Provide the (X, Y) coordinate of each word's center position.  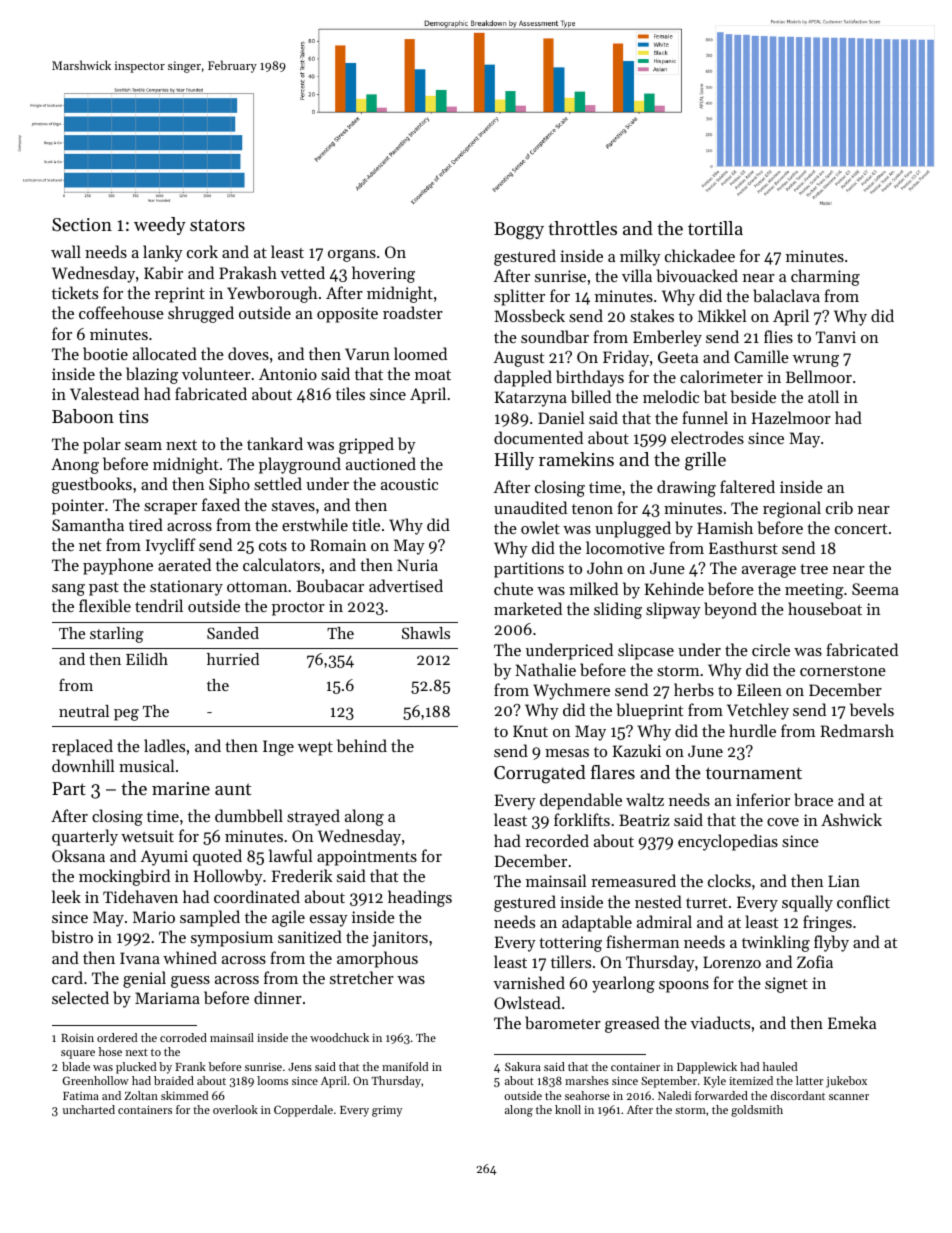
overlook (235, 1109)
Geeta (678, 357)
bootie (105, 353)
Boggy (519, 231)
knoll (568, 1109)
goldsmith (757, 1111)
